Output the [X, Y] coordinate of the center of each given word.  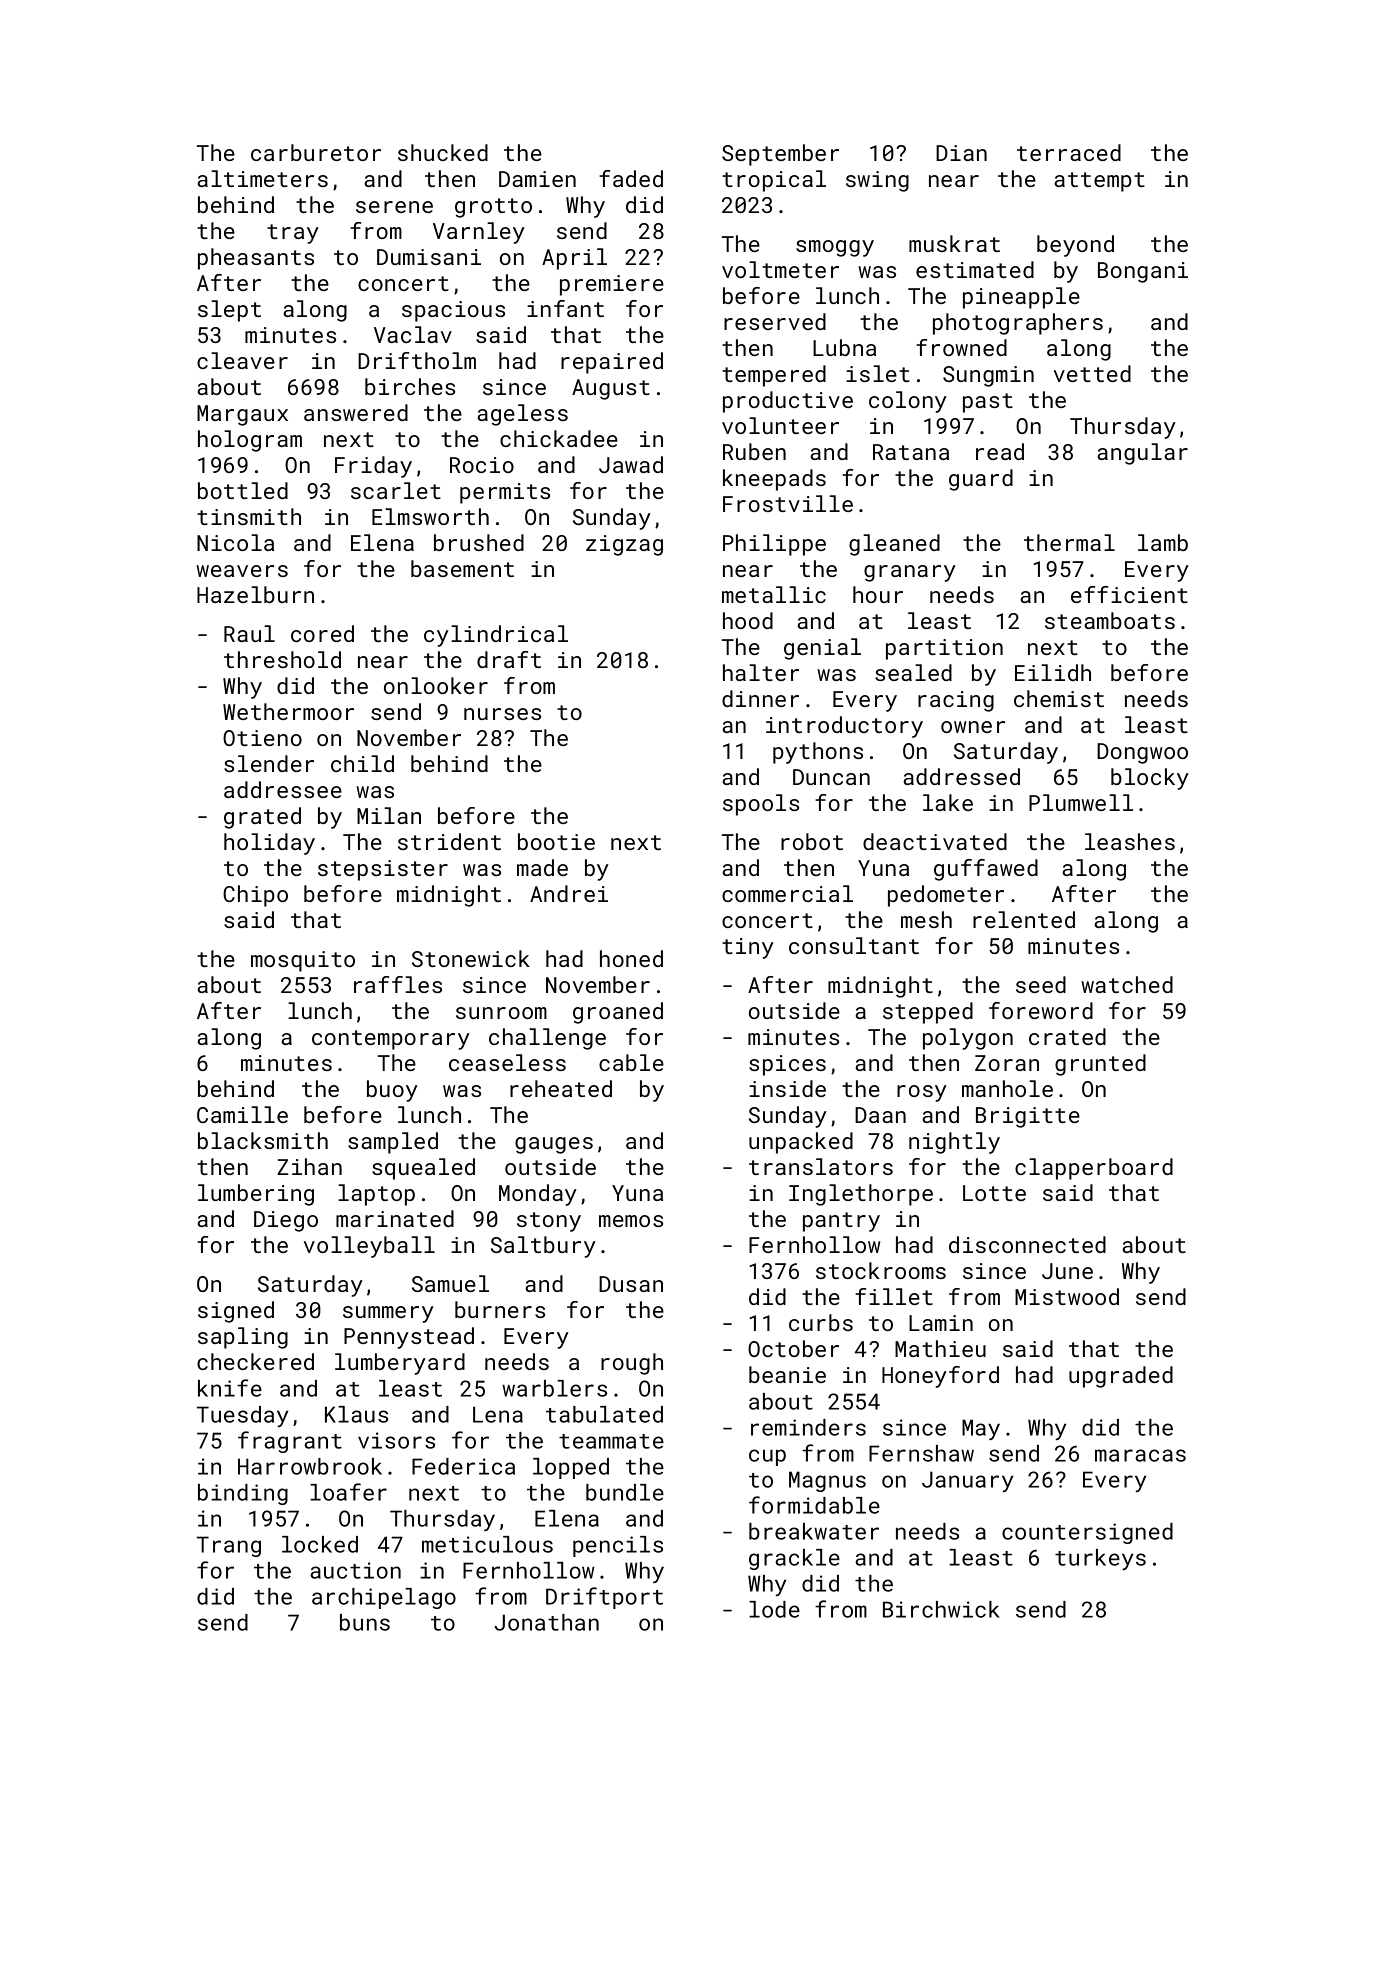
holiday [269, 844]
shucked [443, 152]
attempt [1099, 182]
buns [365, 1622]
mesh [926, 919]
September [780, 155]
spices [787, 1065]
